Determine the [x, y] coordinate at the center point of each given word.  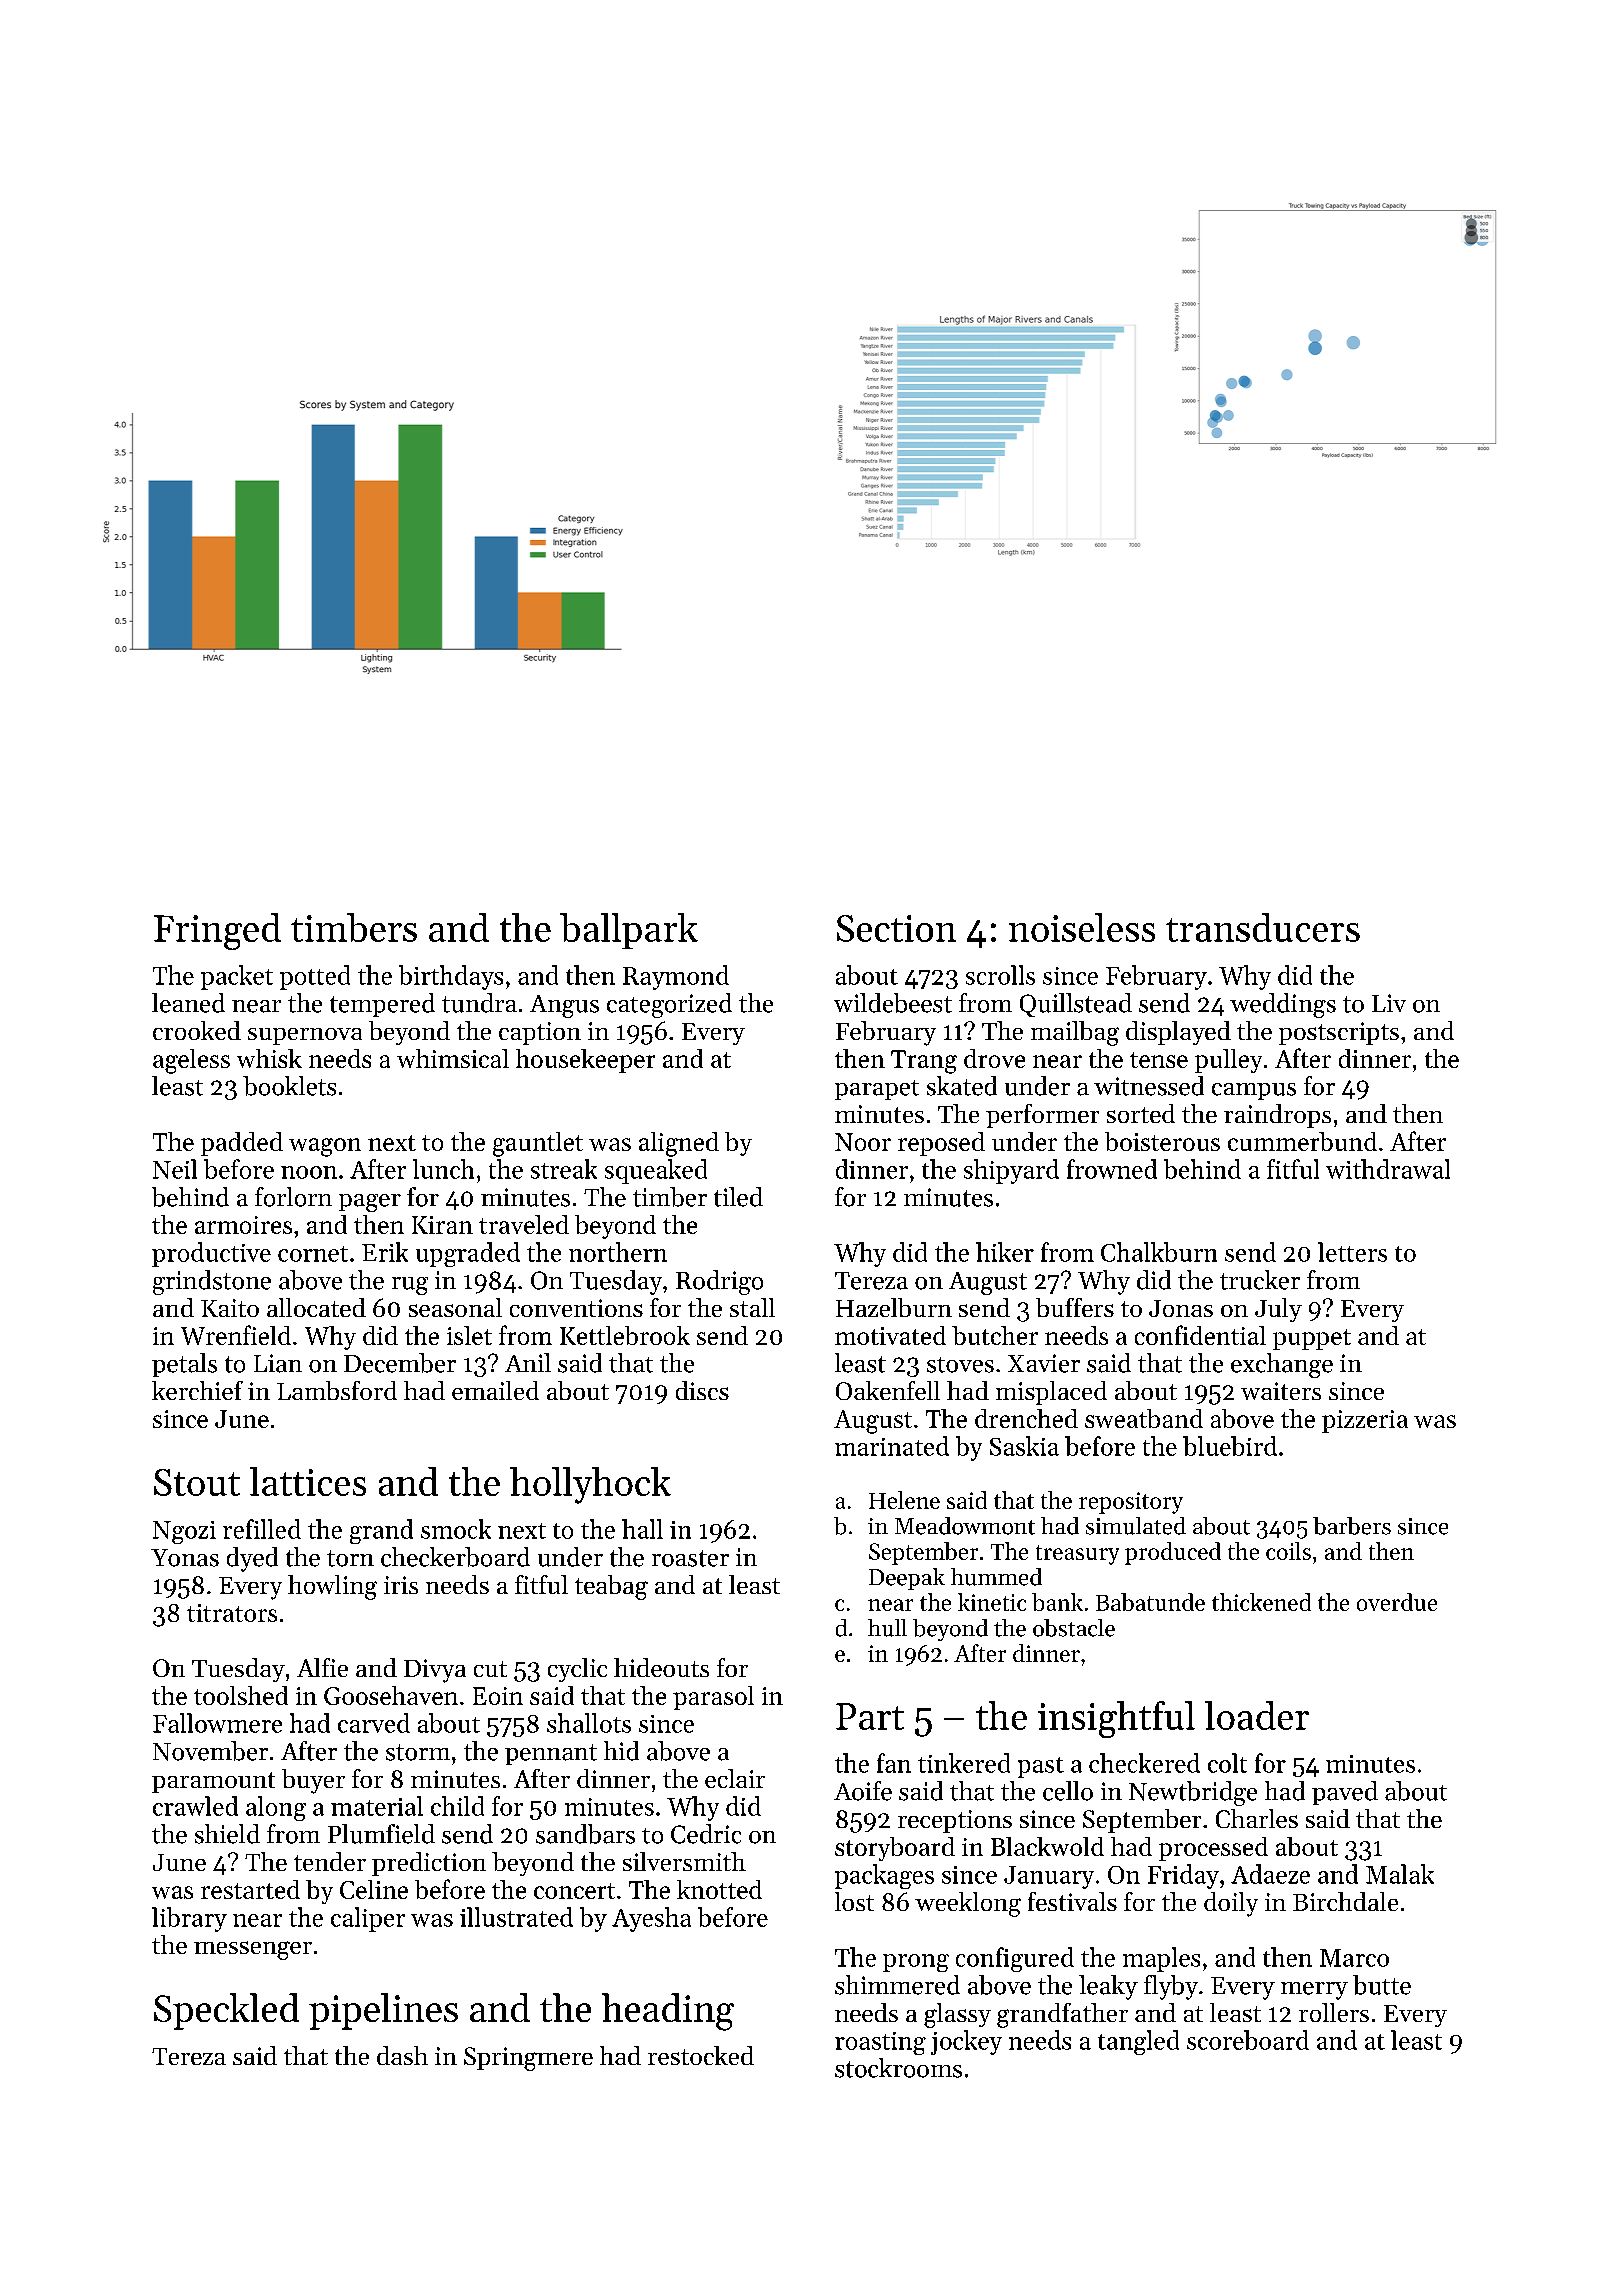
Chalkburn [1159, 1252]
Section [896, 928]
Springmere [528, 2059]
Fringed [217, 931]
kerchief [197, 1390]
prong [916, 1963]
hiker [1005, 1252]
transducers [1263, 927]
